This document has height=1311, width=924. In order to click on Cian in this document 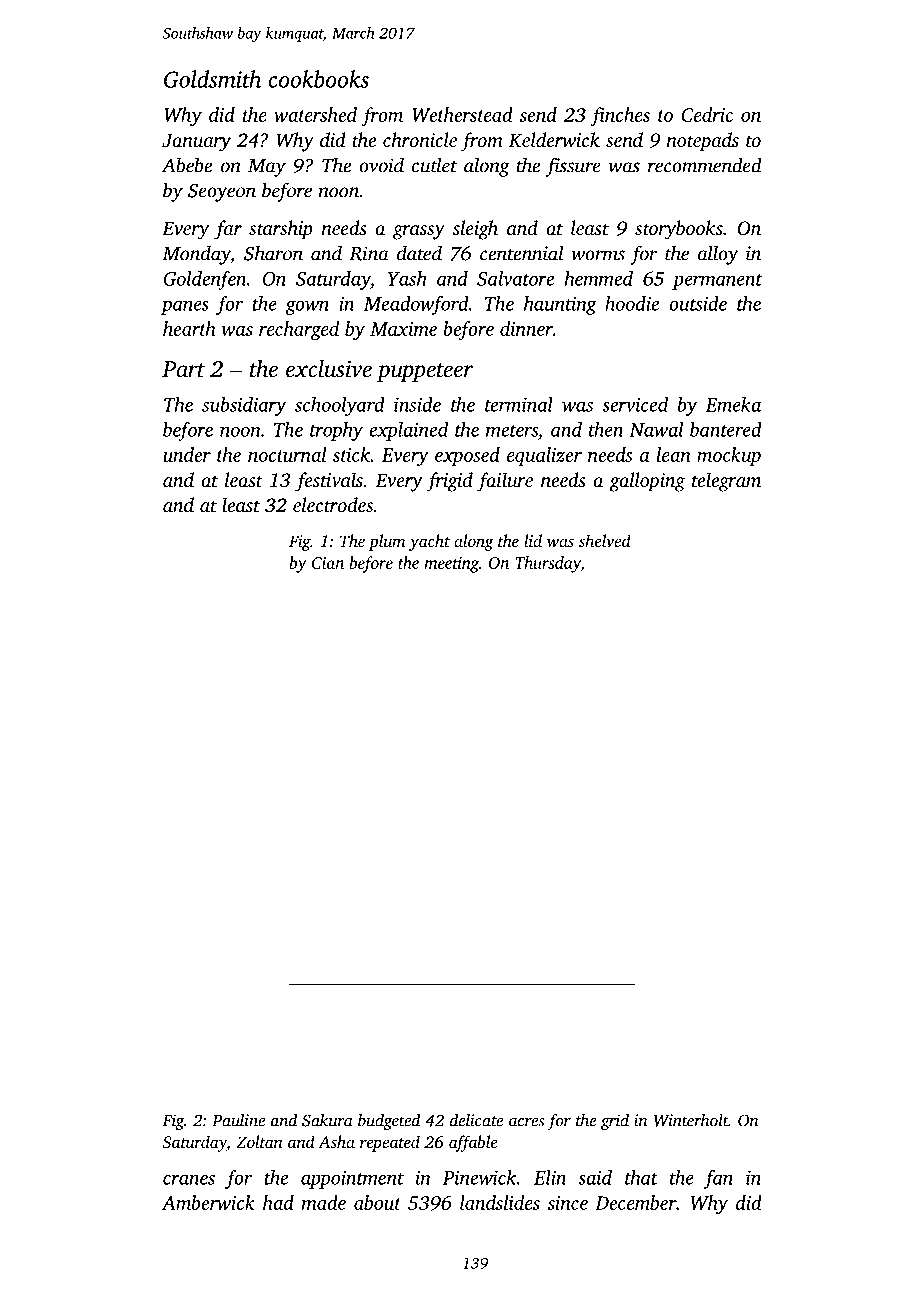, I will do `click(328, 563)`.
